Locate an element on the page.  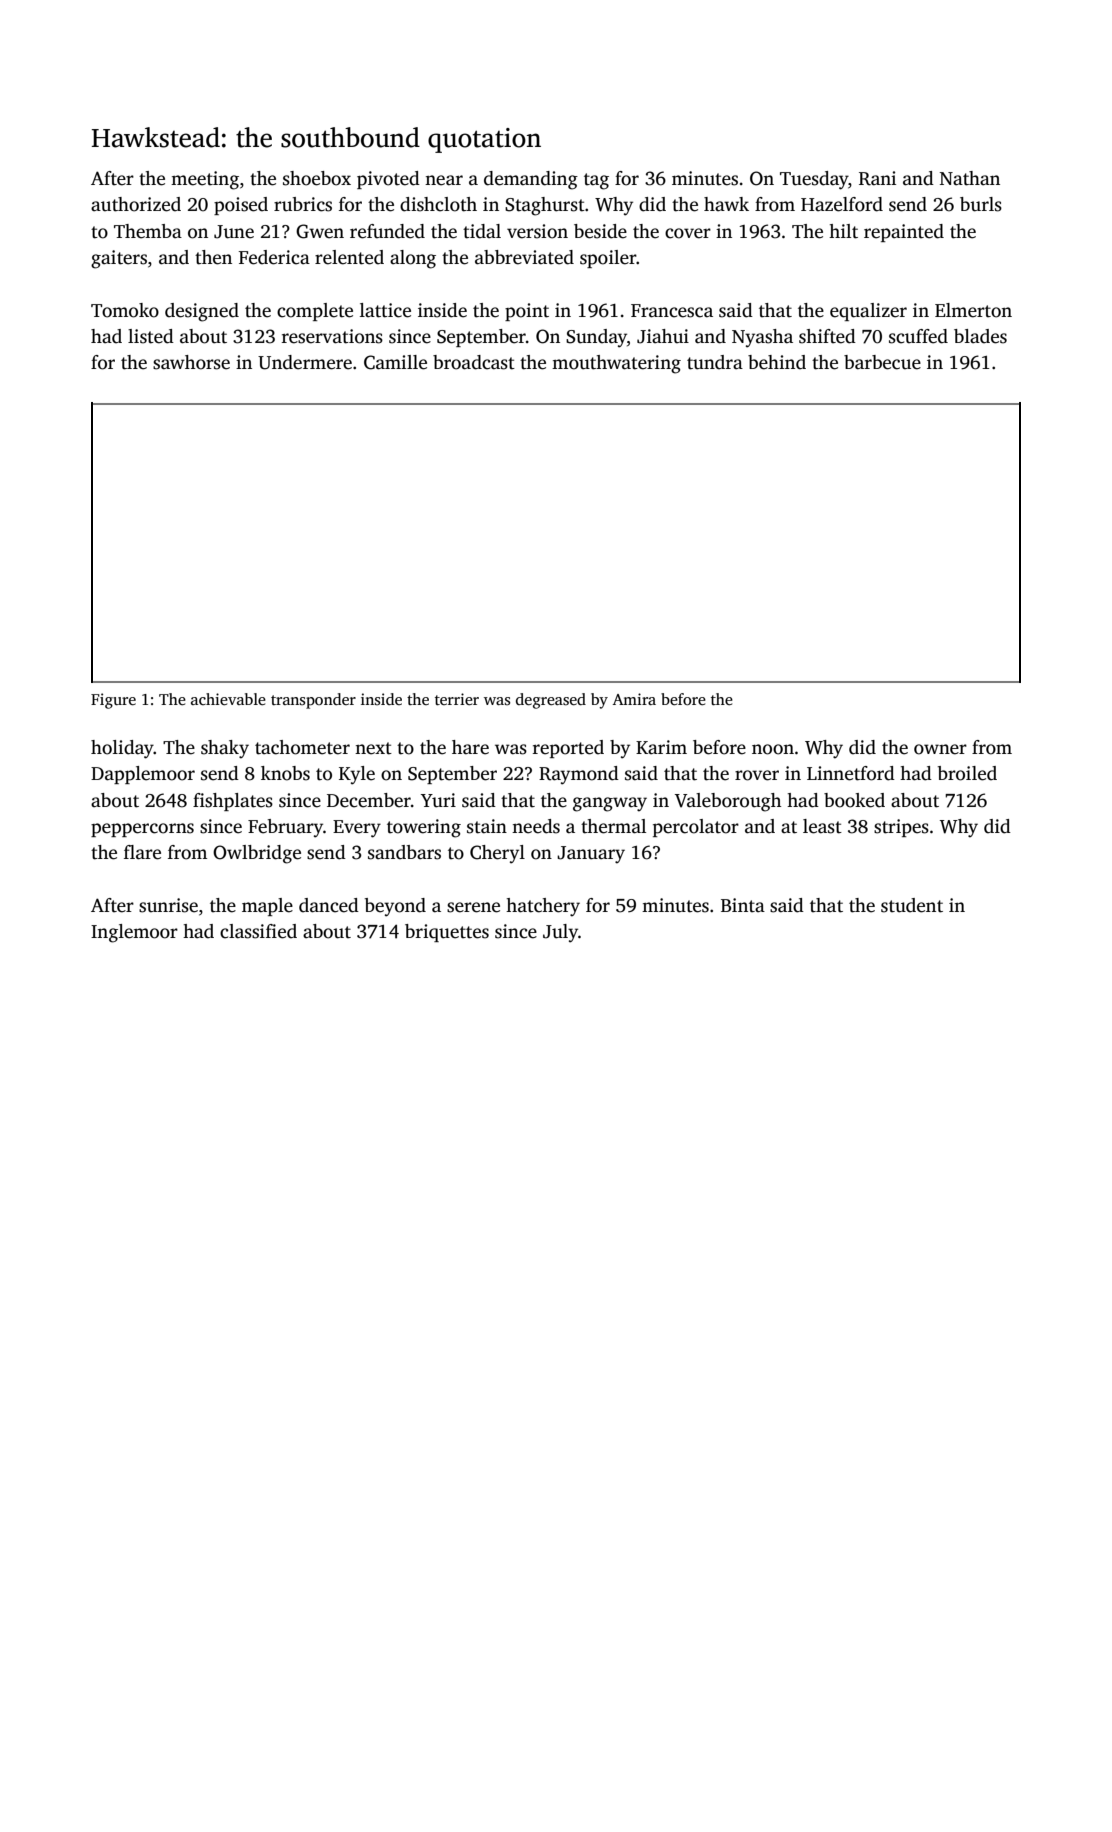
Binta is located at coordinates (743, 905).
